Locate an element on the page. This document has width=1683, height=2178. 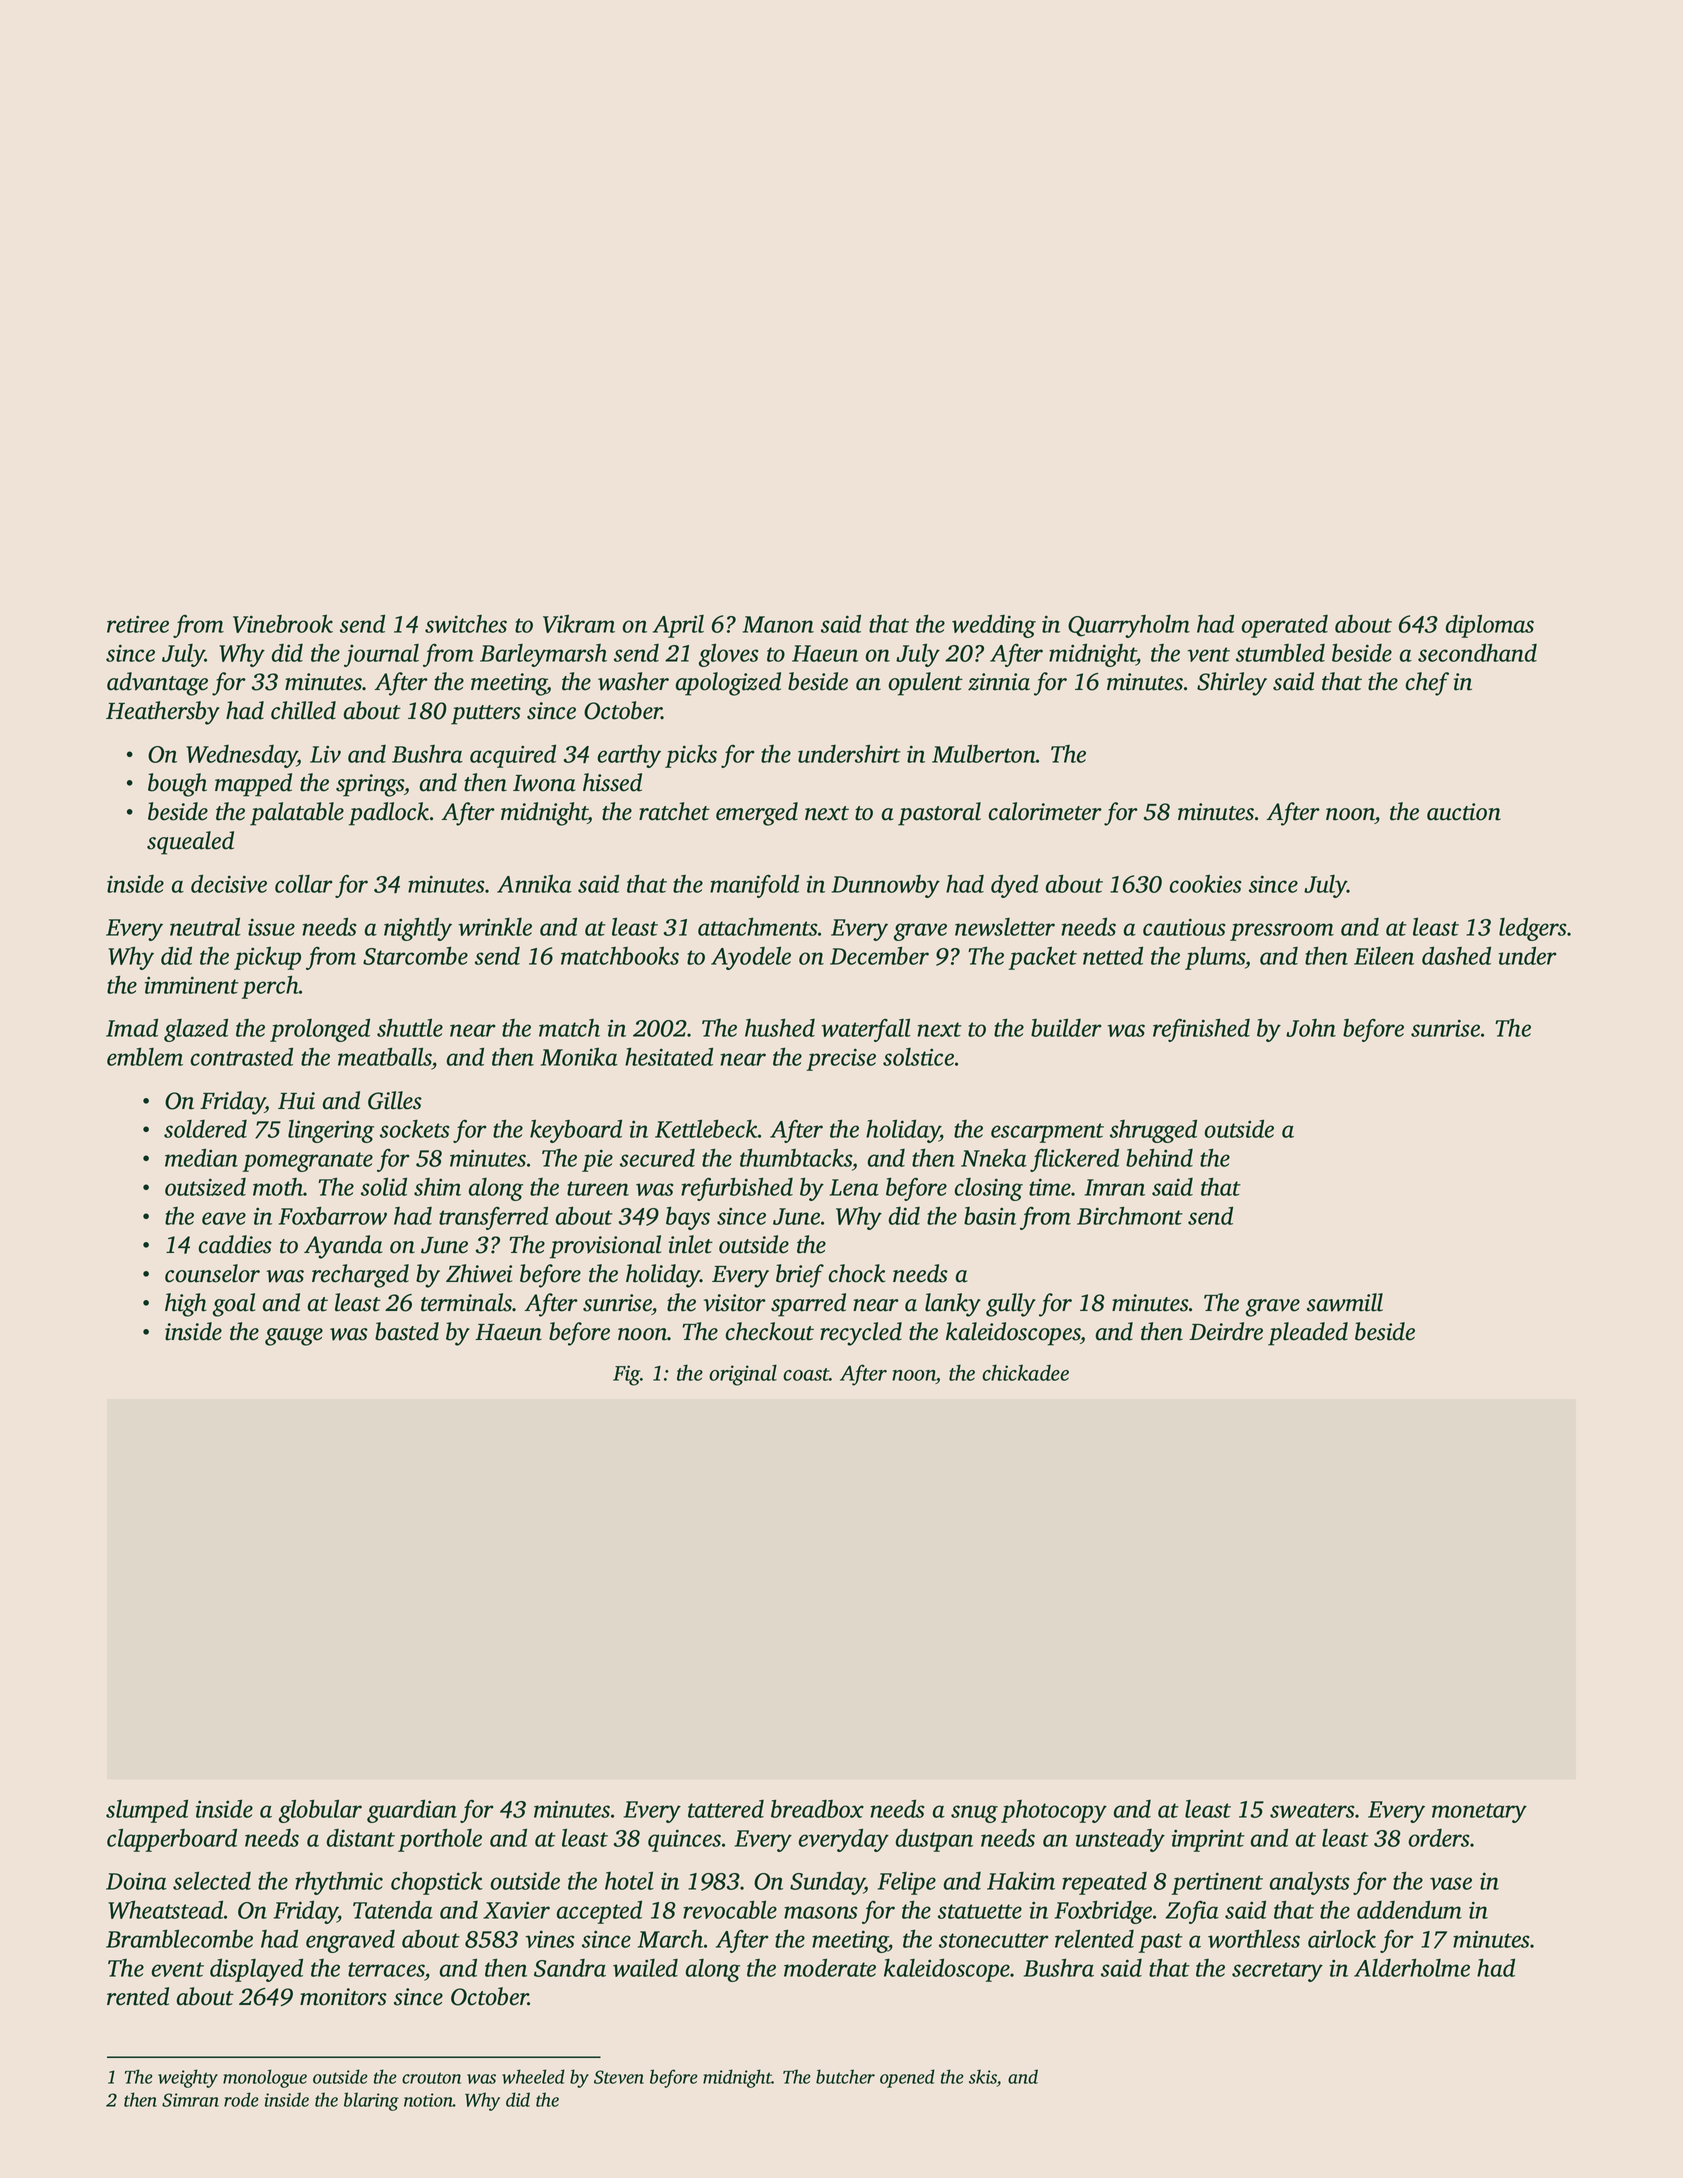
coast is located at coordinates (806, 1374).
